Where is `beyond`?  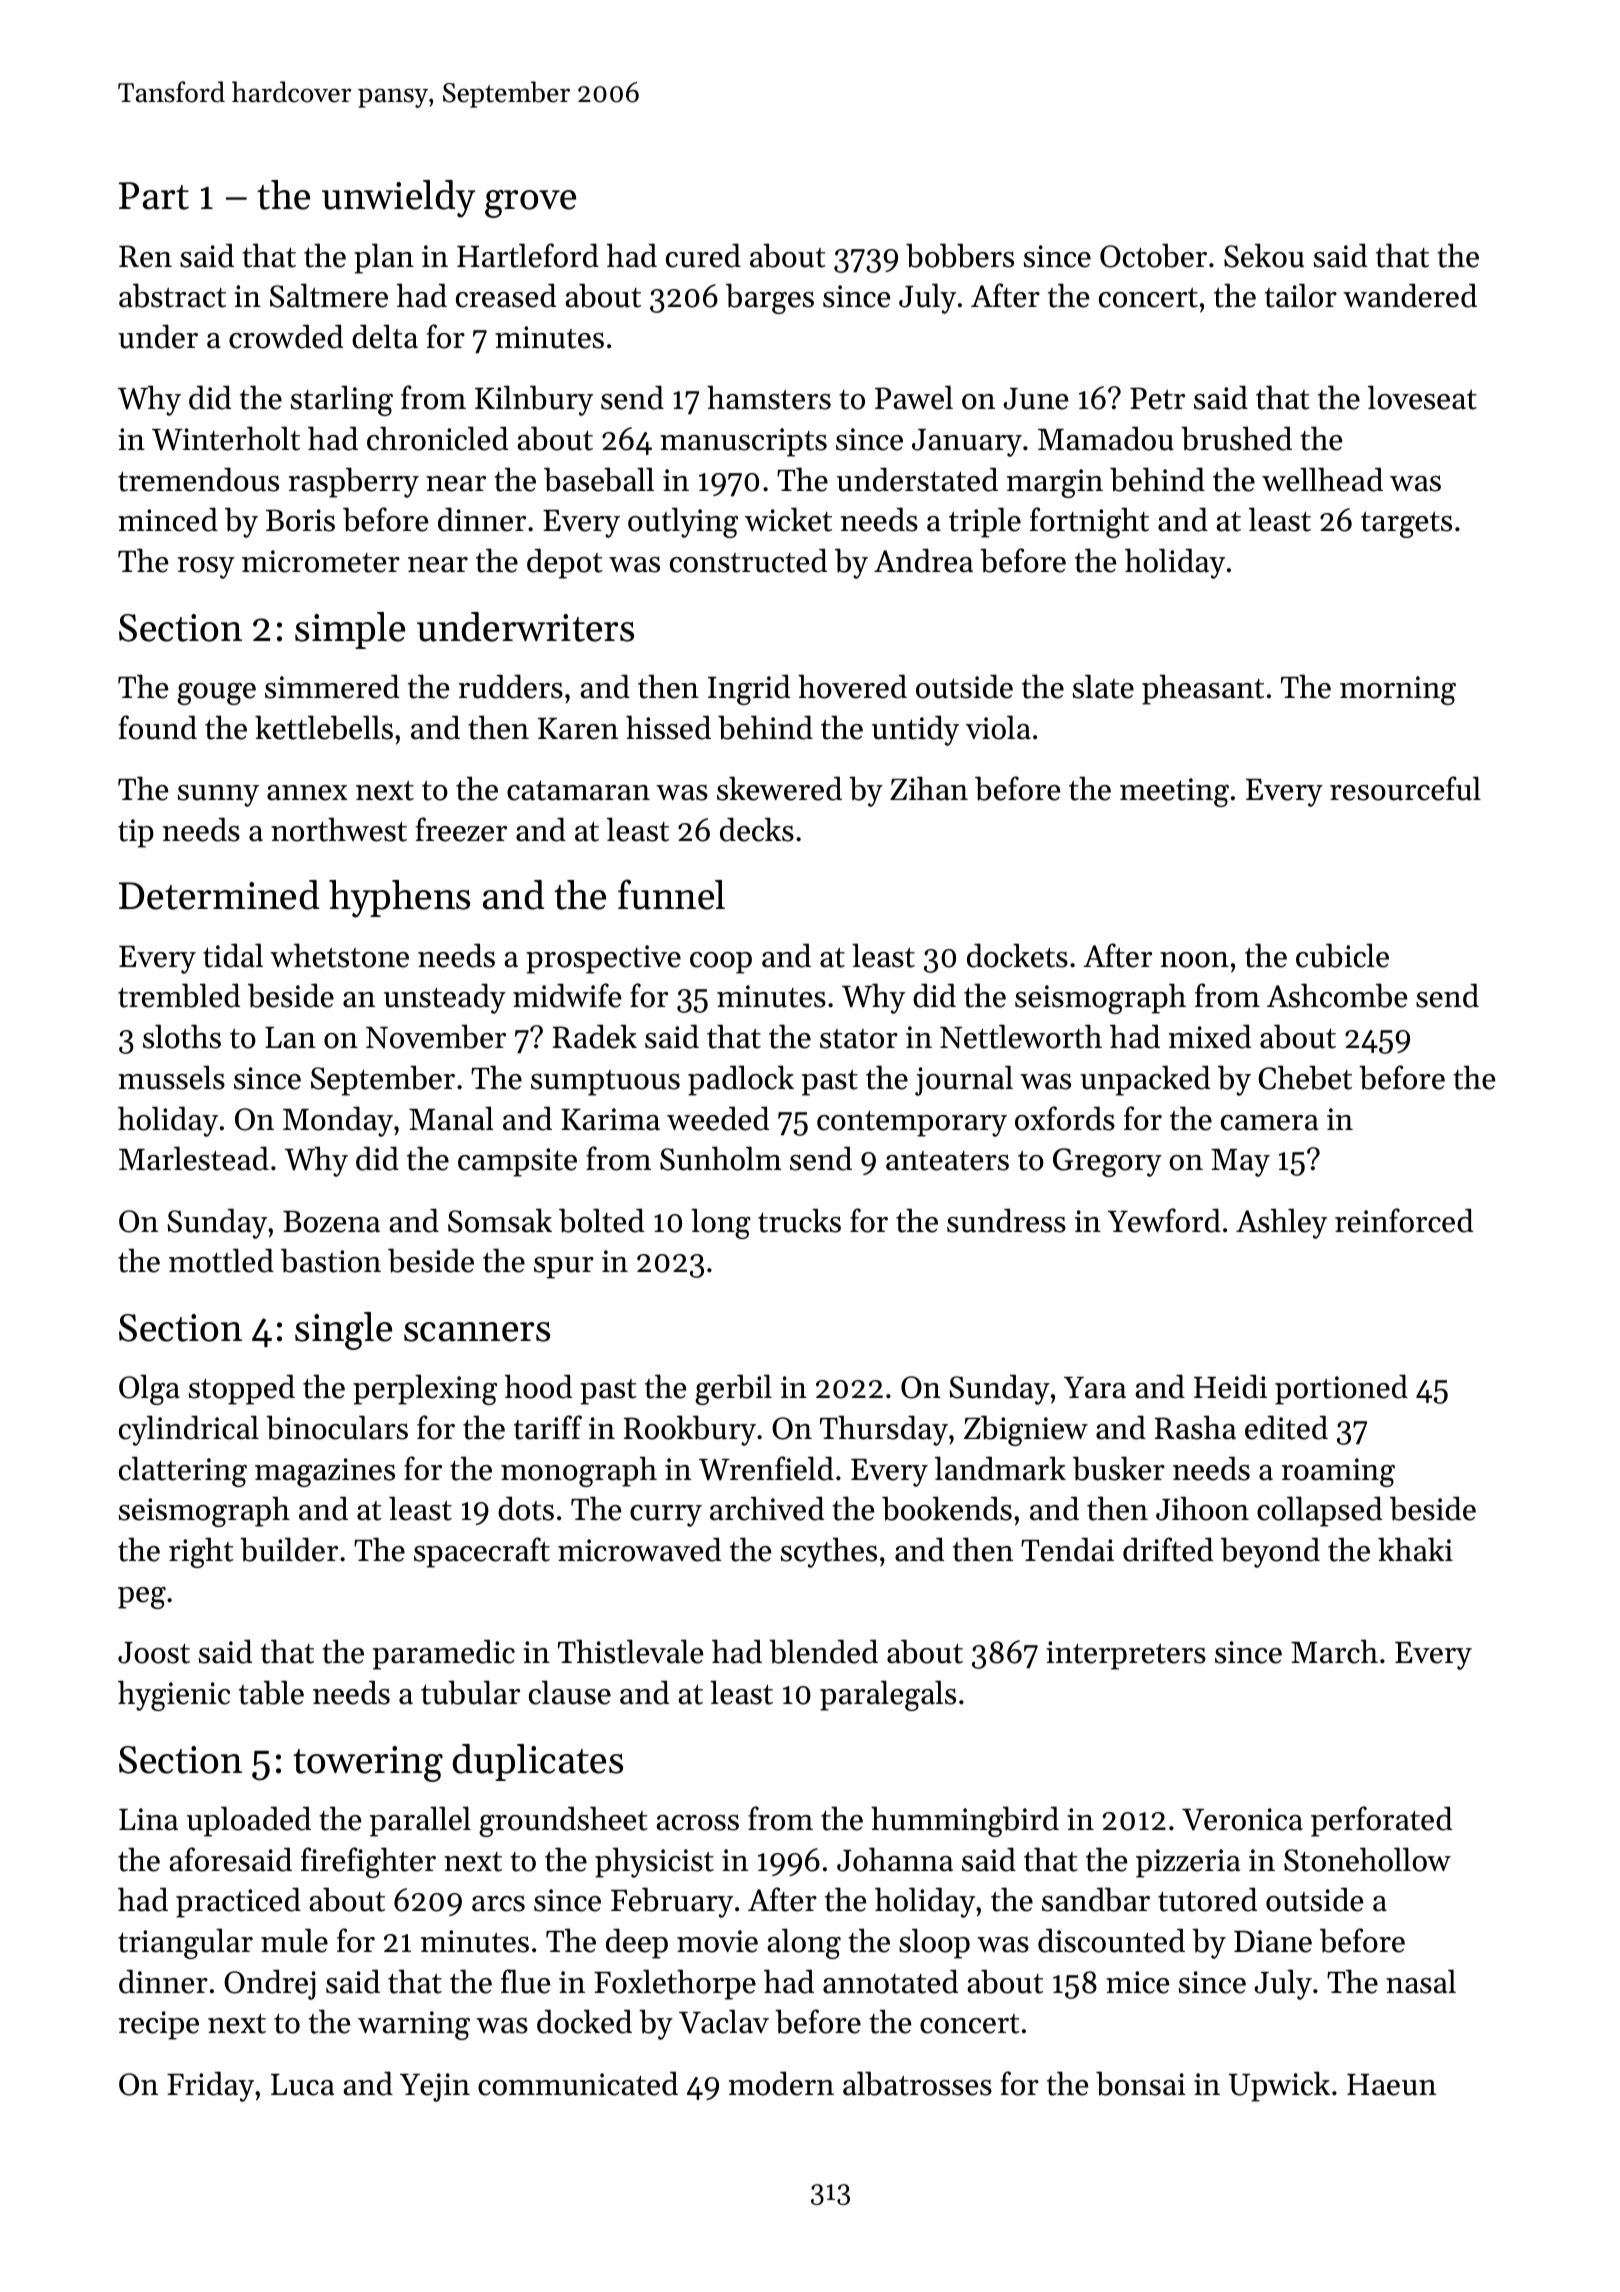 beyond is located at coordinates (1270, 1552).
